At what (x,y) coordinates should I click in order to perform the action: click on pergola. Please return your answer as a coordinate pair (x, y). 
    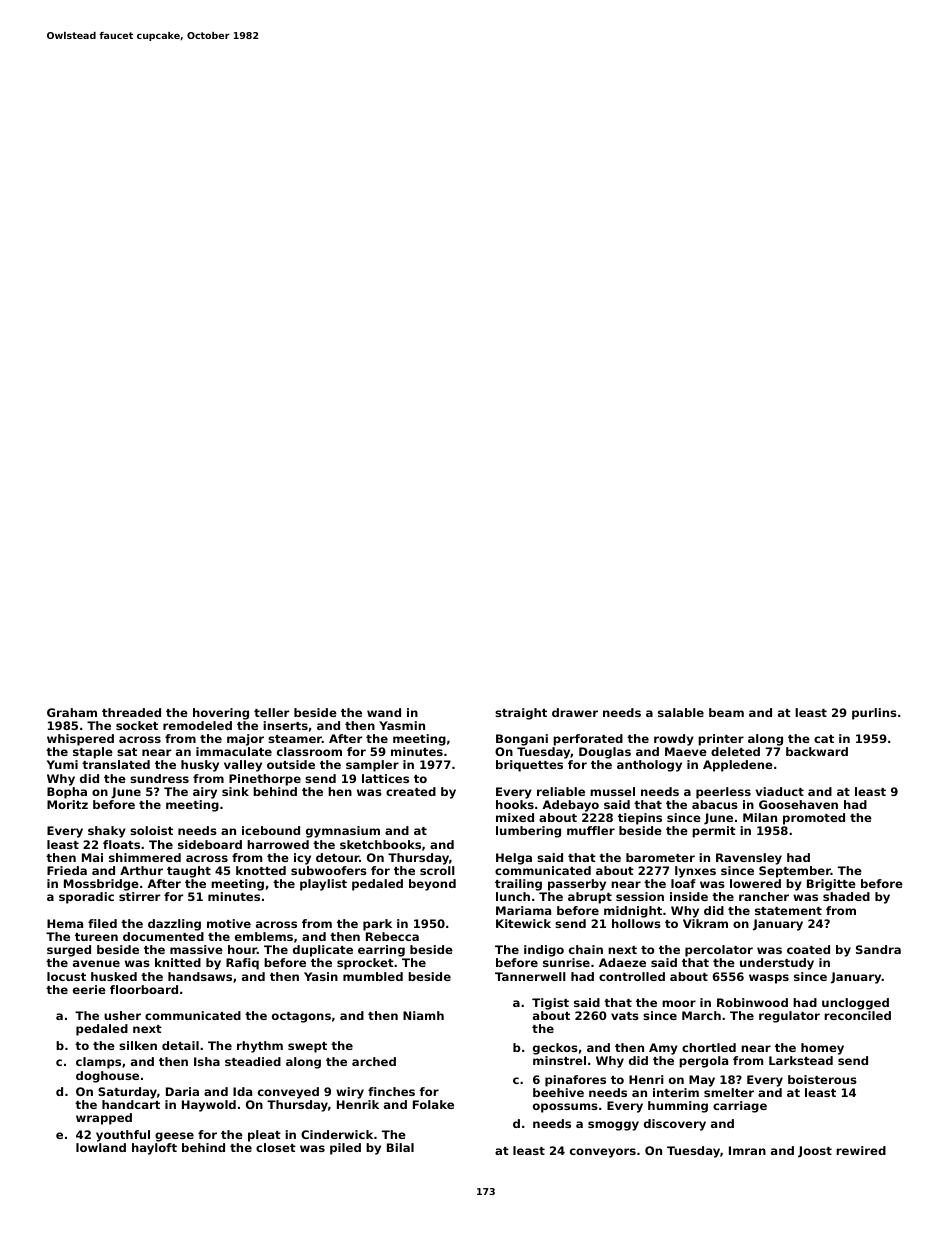
    Looking at the image, I should click on (703, 1062).
